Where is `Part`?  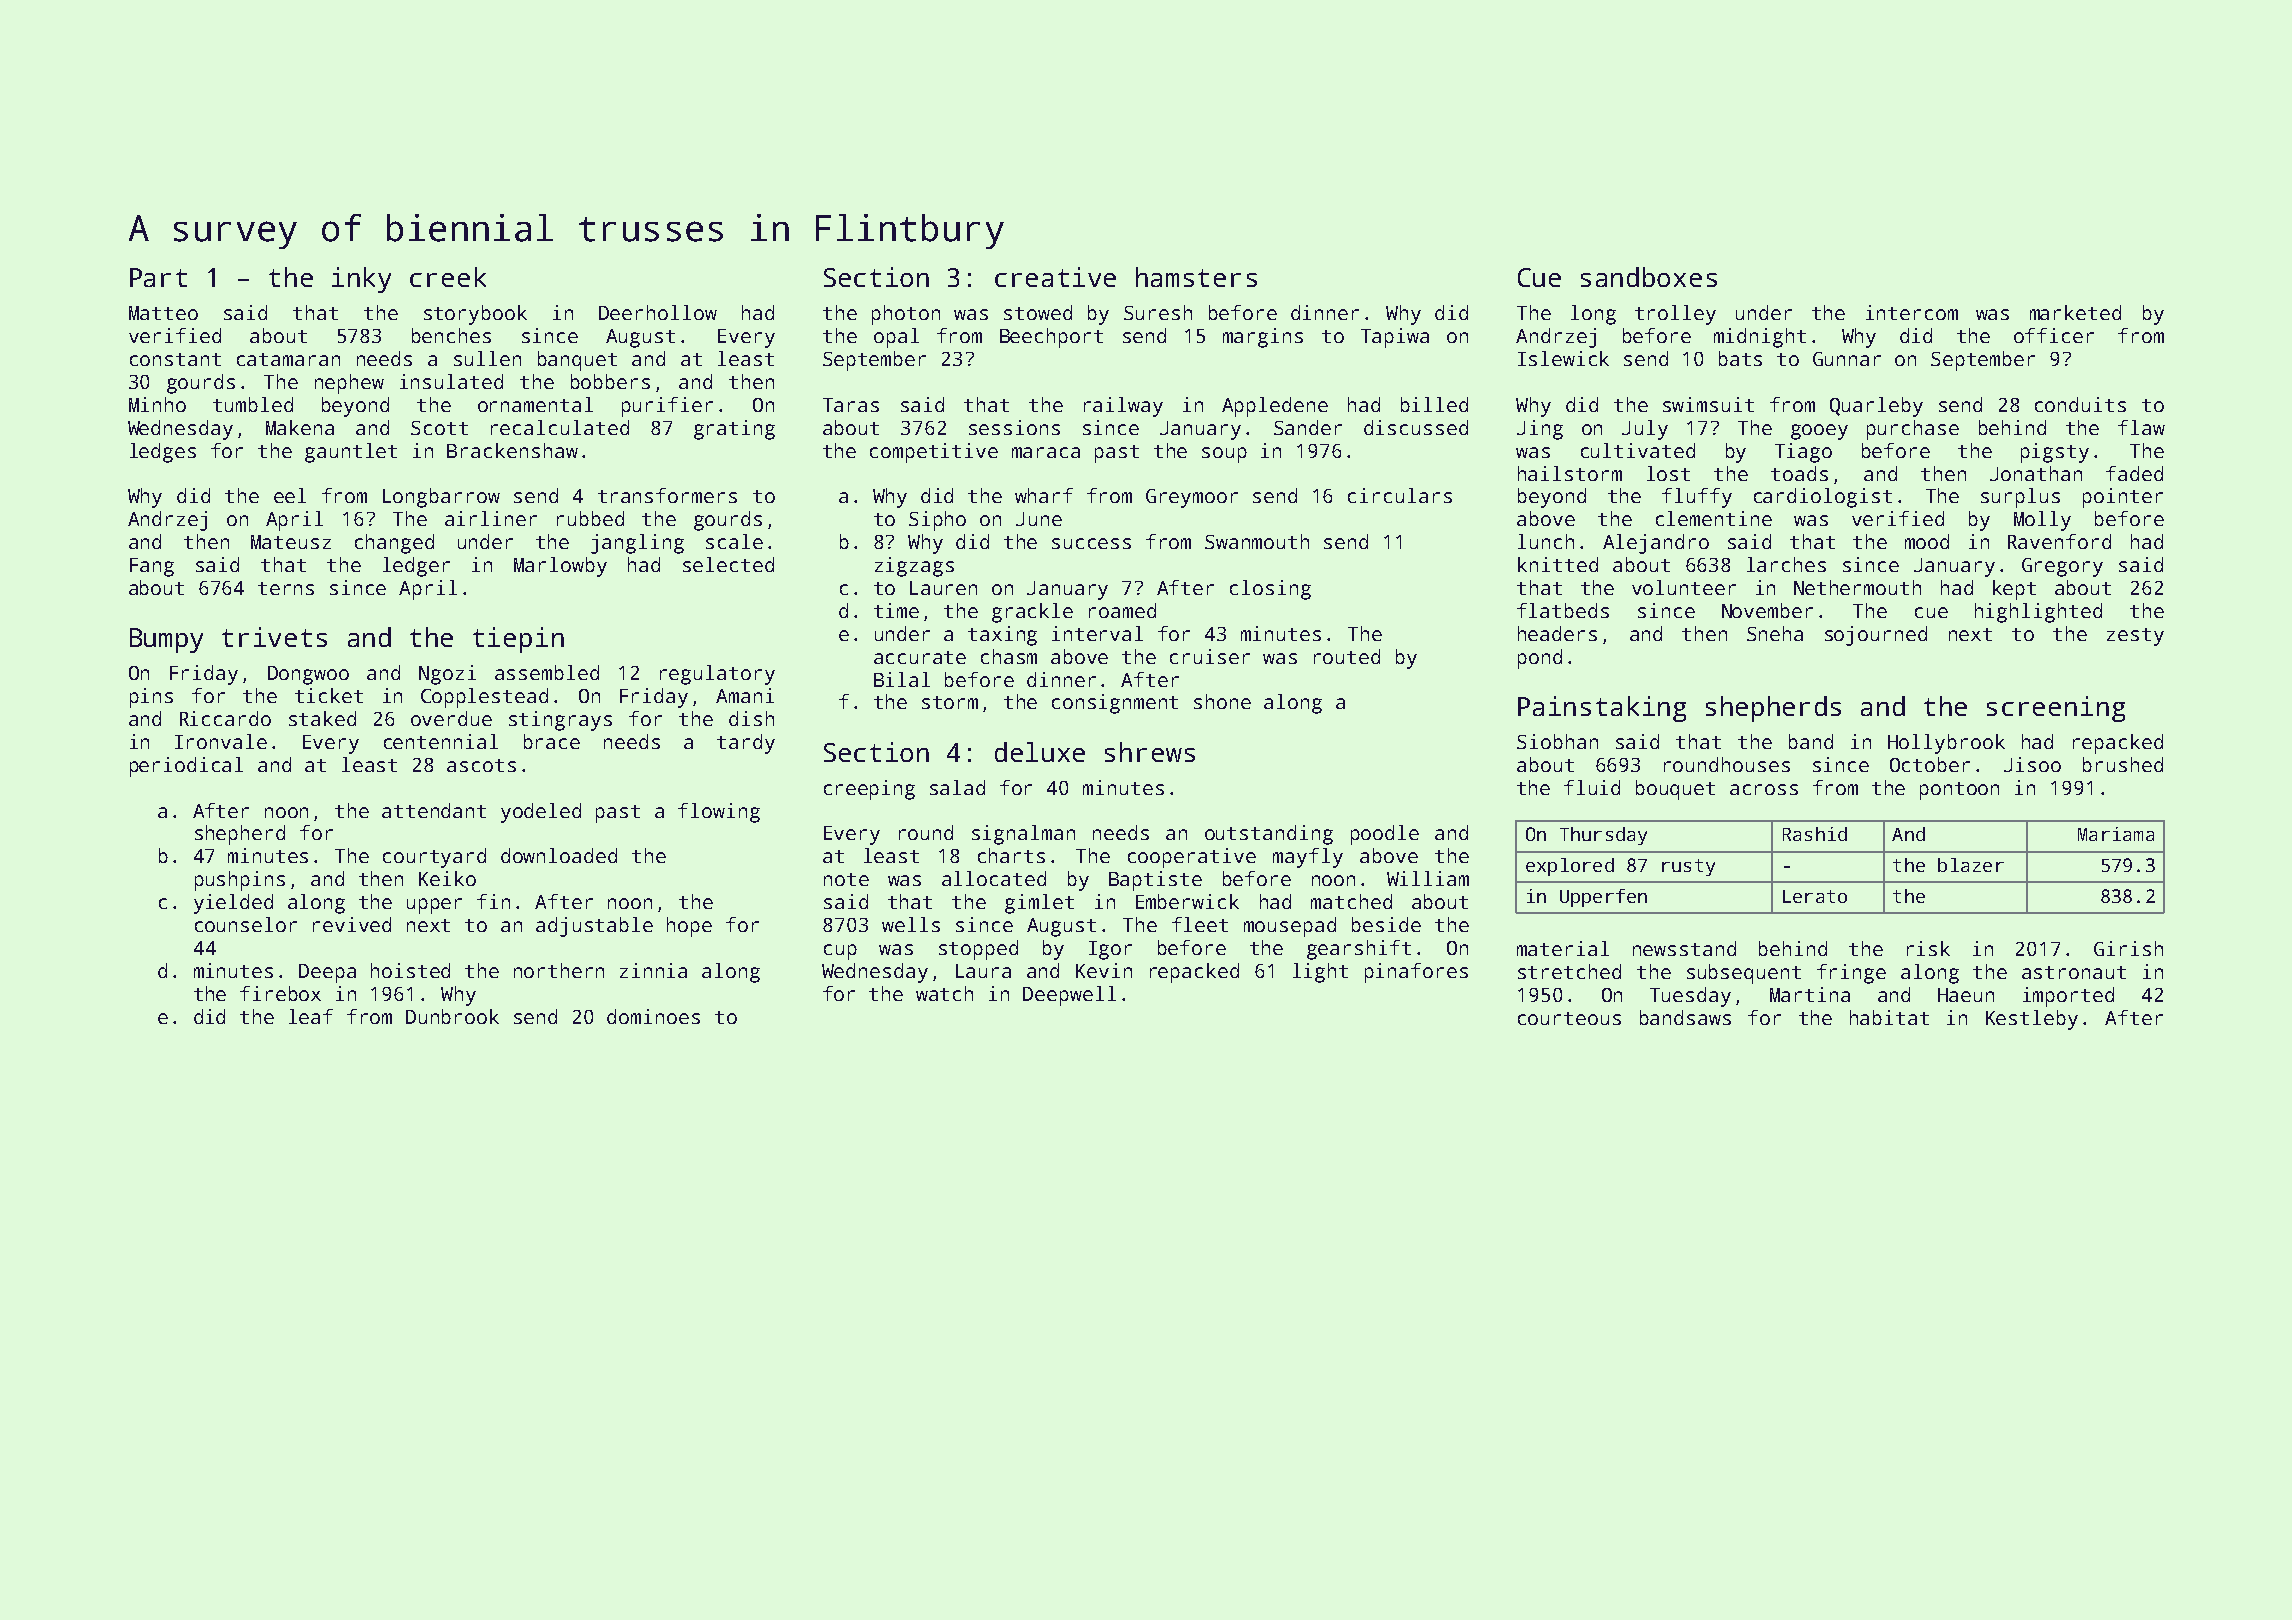
Part is located at coordinates (158, 277).
